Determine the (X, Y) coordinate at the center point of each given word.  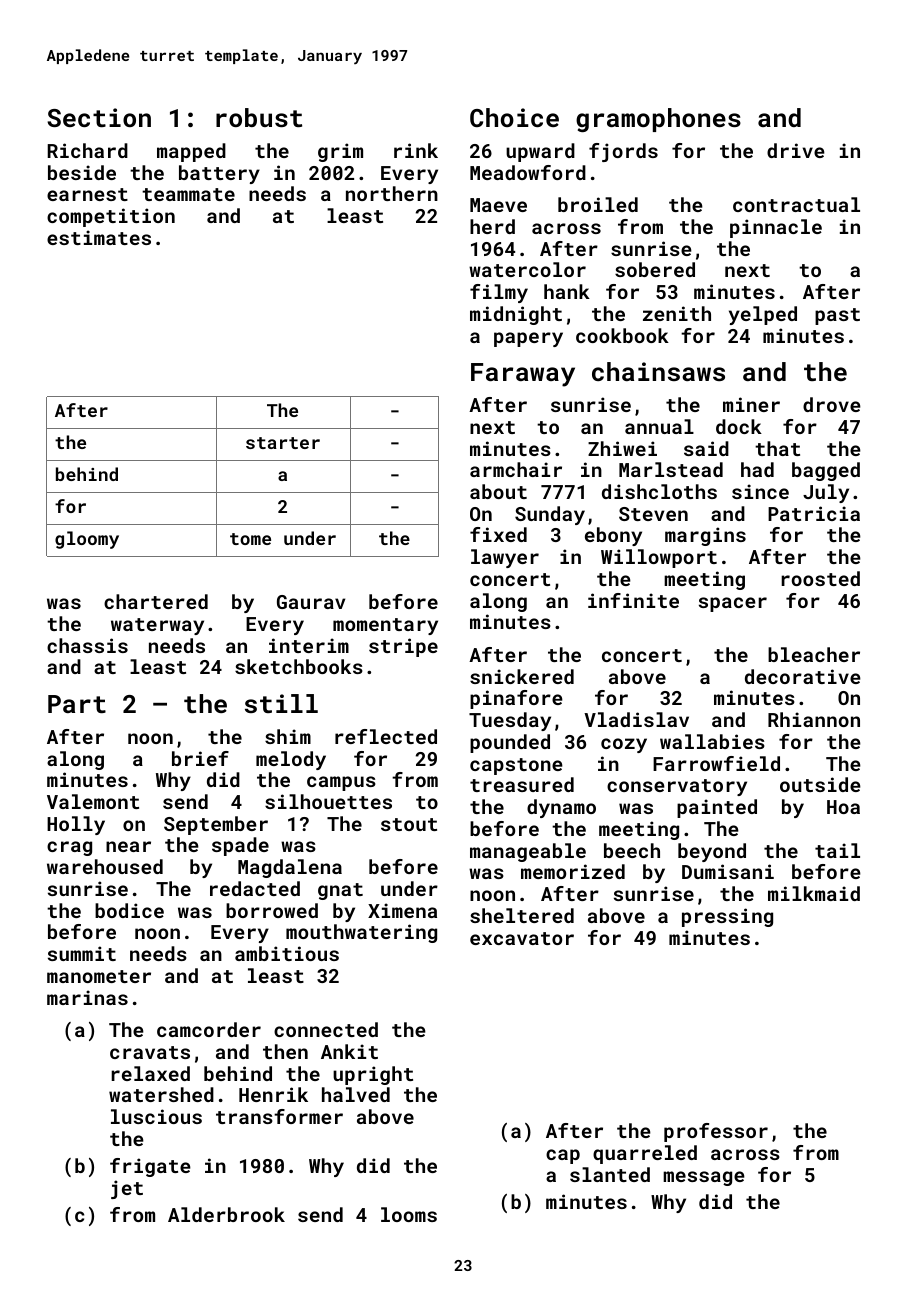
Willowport (659, 558)
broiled (598, 204)
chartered (156, 601)
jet (127, 1189)
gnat (340, 891)
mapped (191, 152)
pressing (727, 917)
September (216, 825)
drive (796, 150)
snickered (522, 676)
